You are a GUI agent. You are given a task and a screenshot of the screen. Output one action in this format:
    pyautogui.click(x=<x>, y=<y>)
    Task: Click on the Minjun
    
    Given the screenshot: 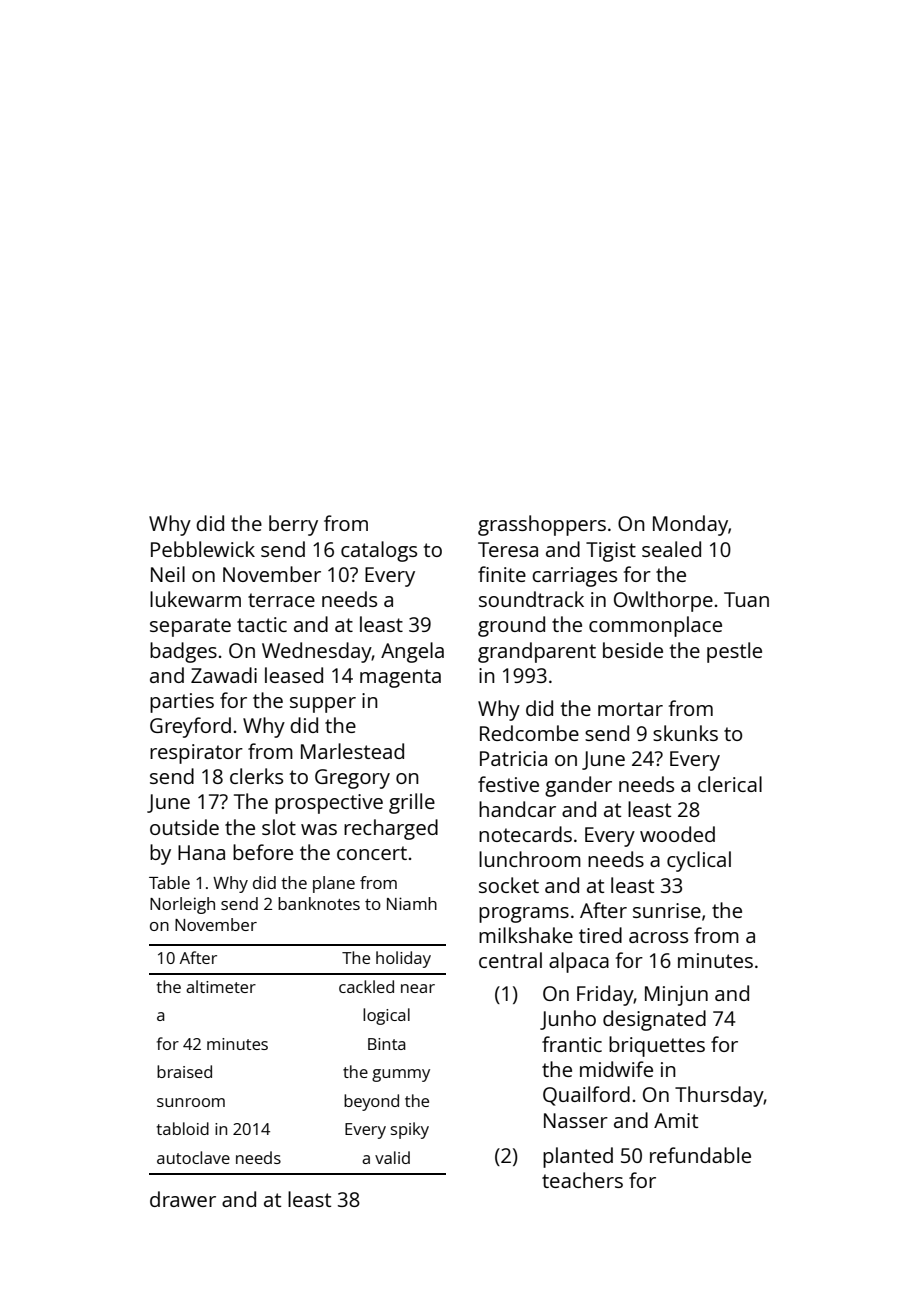 What is the action you would take?
    pyautogui.click(x=676, y=996)
